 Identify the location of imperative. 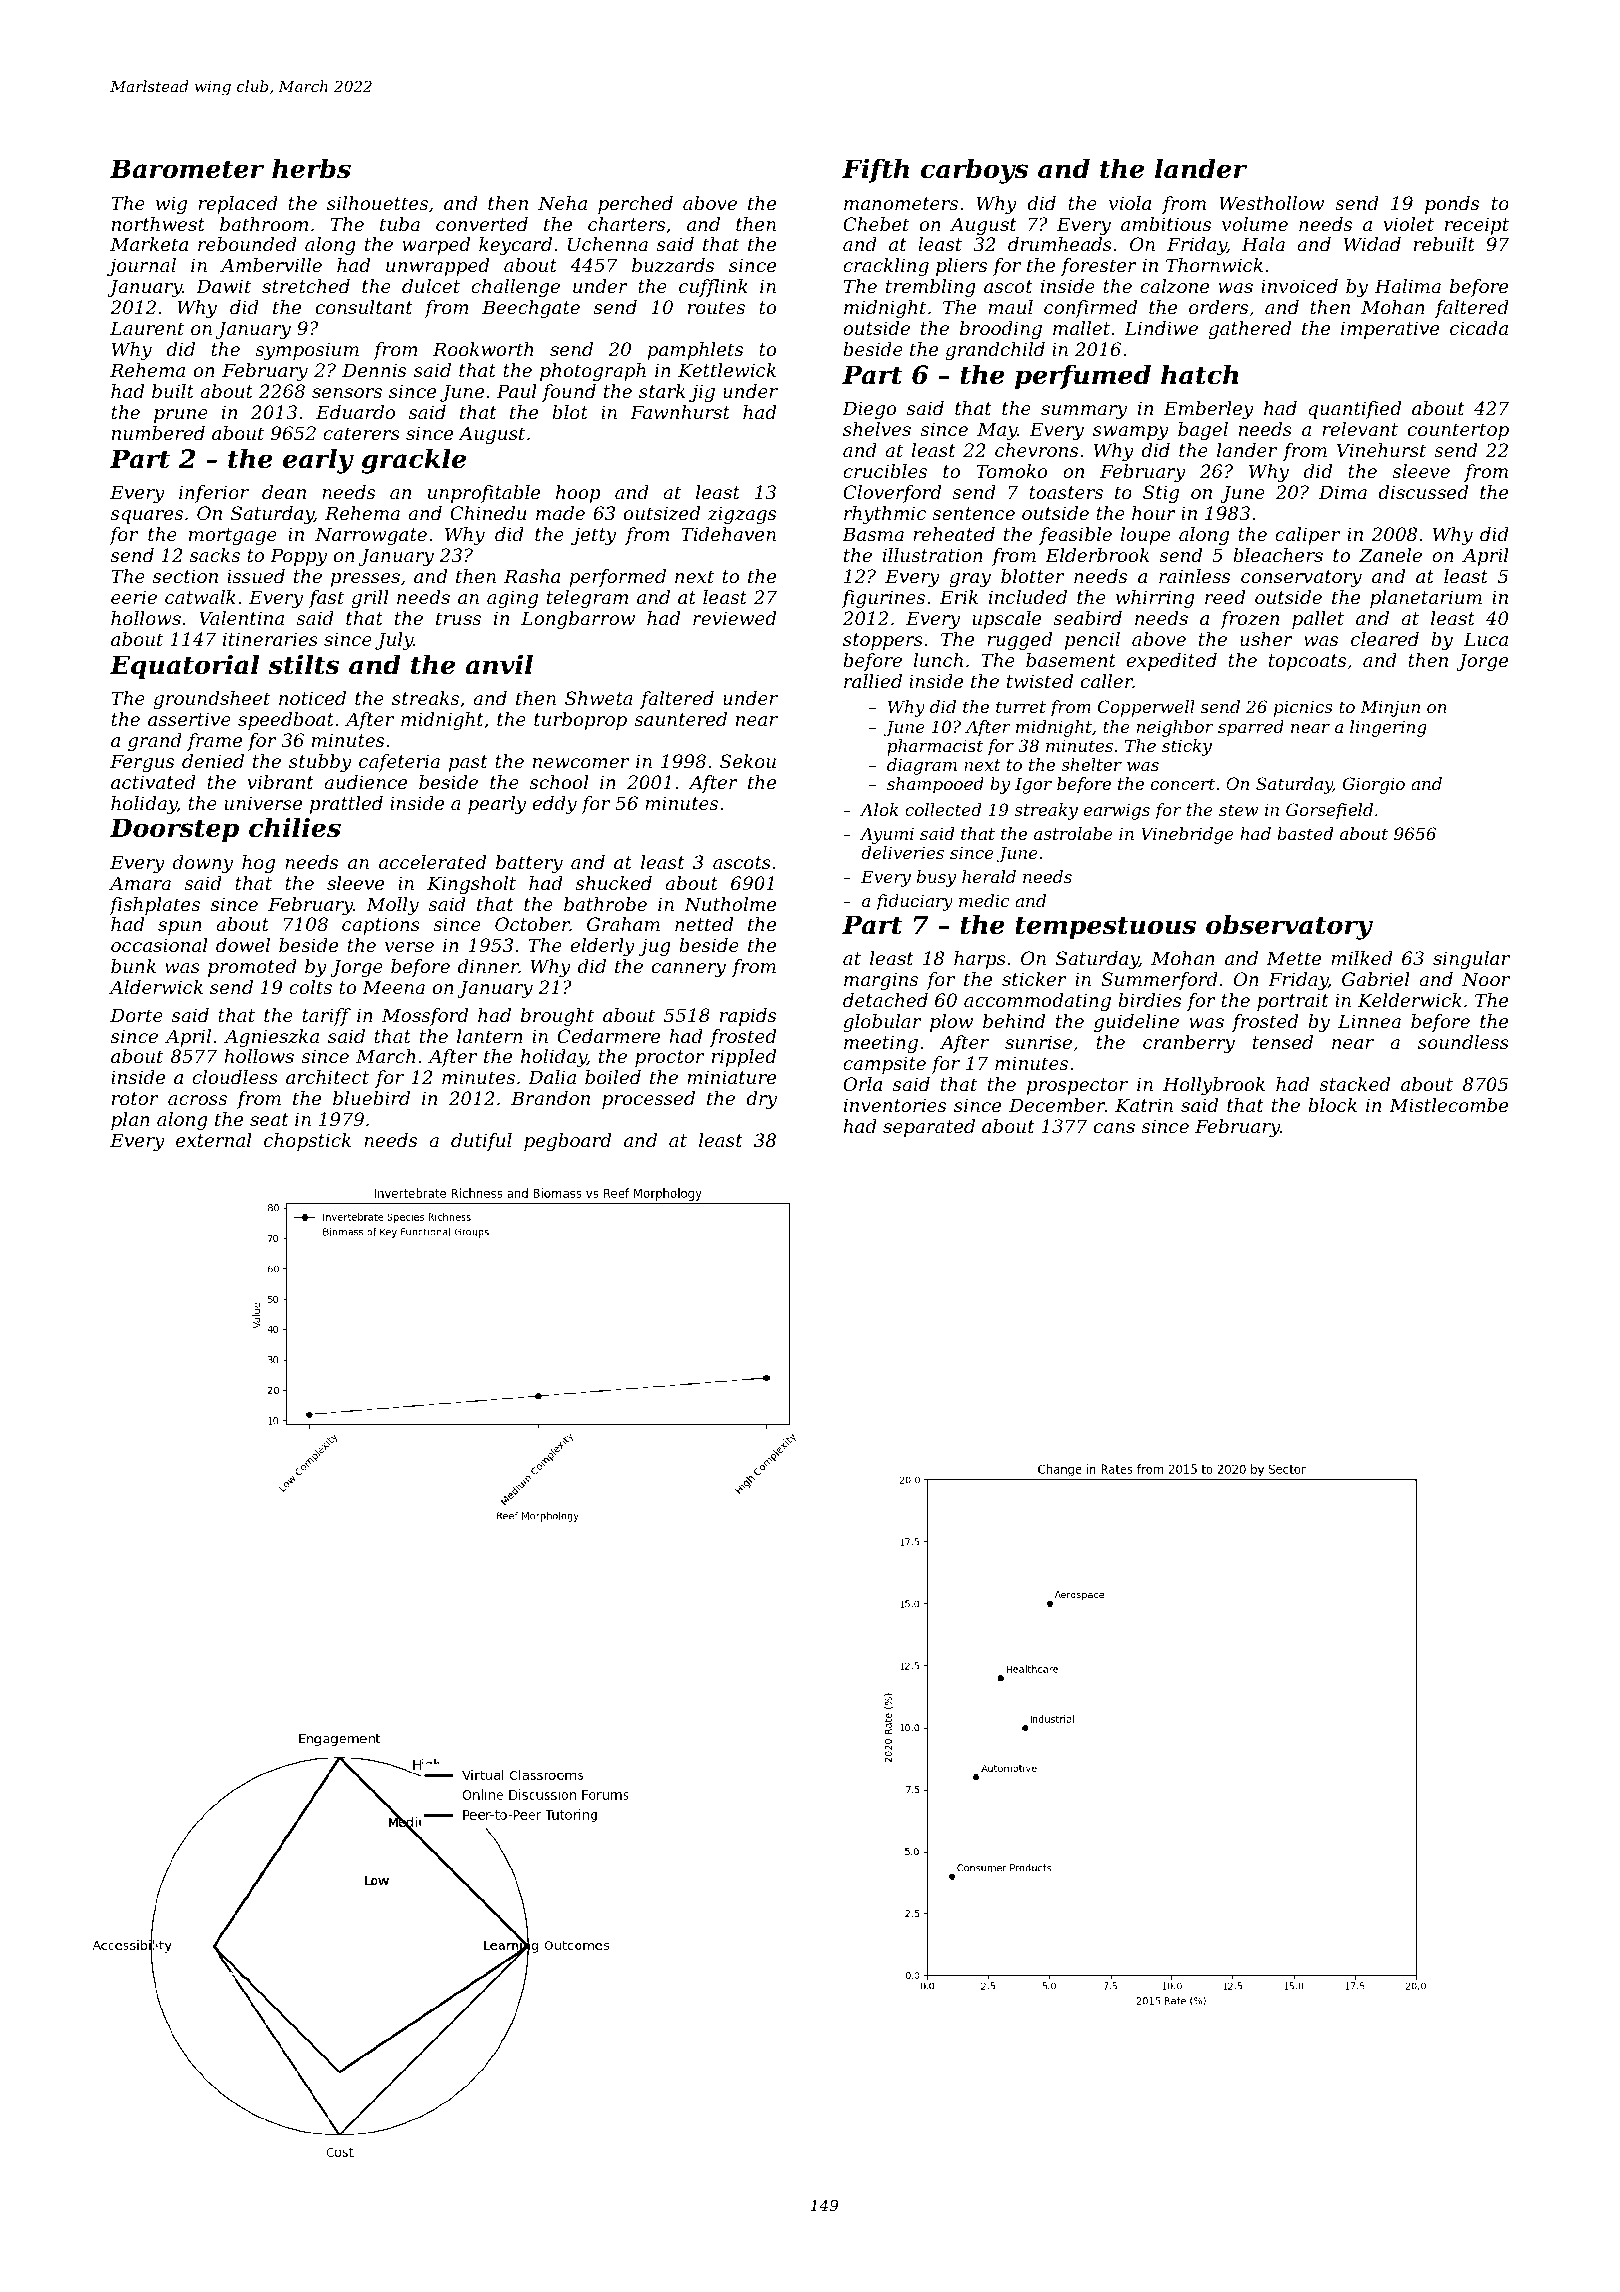
(1390, 330).
